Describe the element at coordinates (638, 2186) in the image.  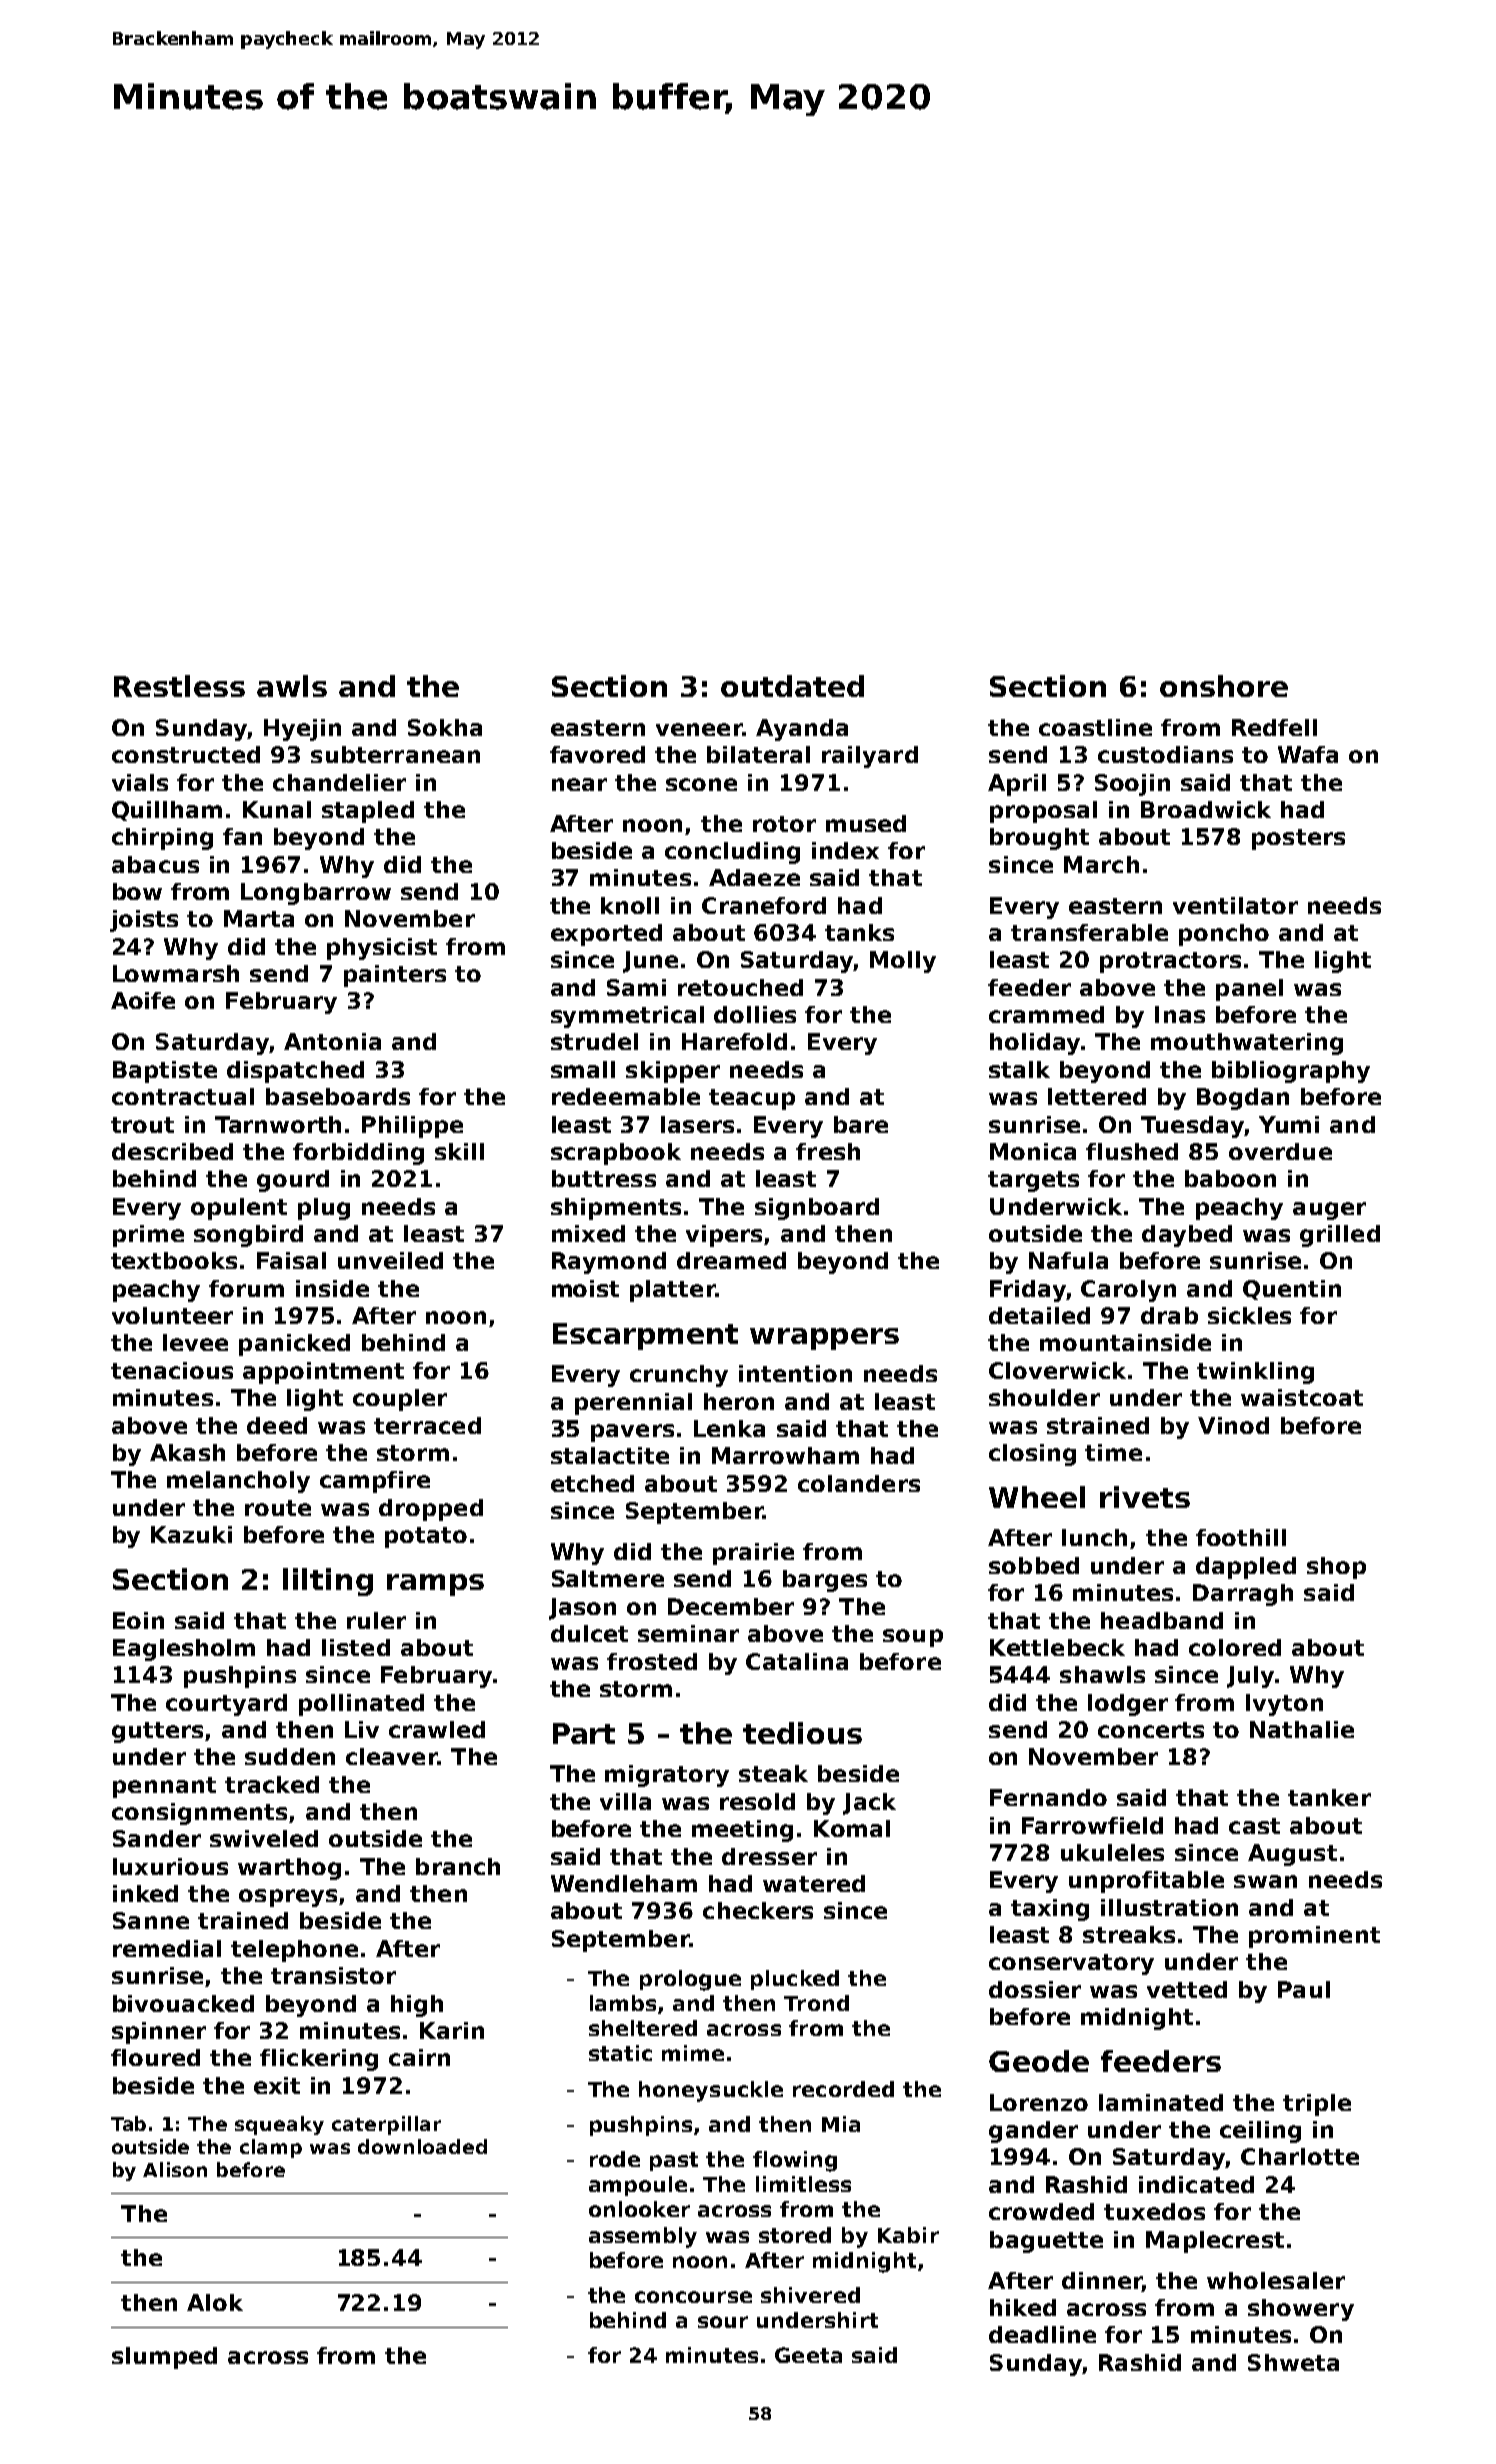
I see `ampoule` at that location.
